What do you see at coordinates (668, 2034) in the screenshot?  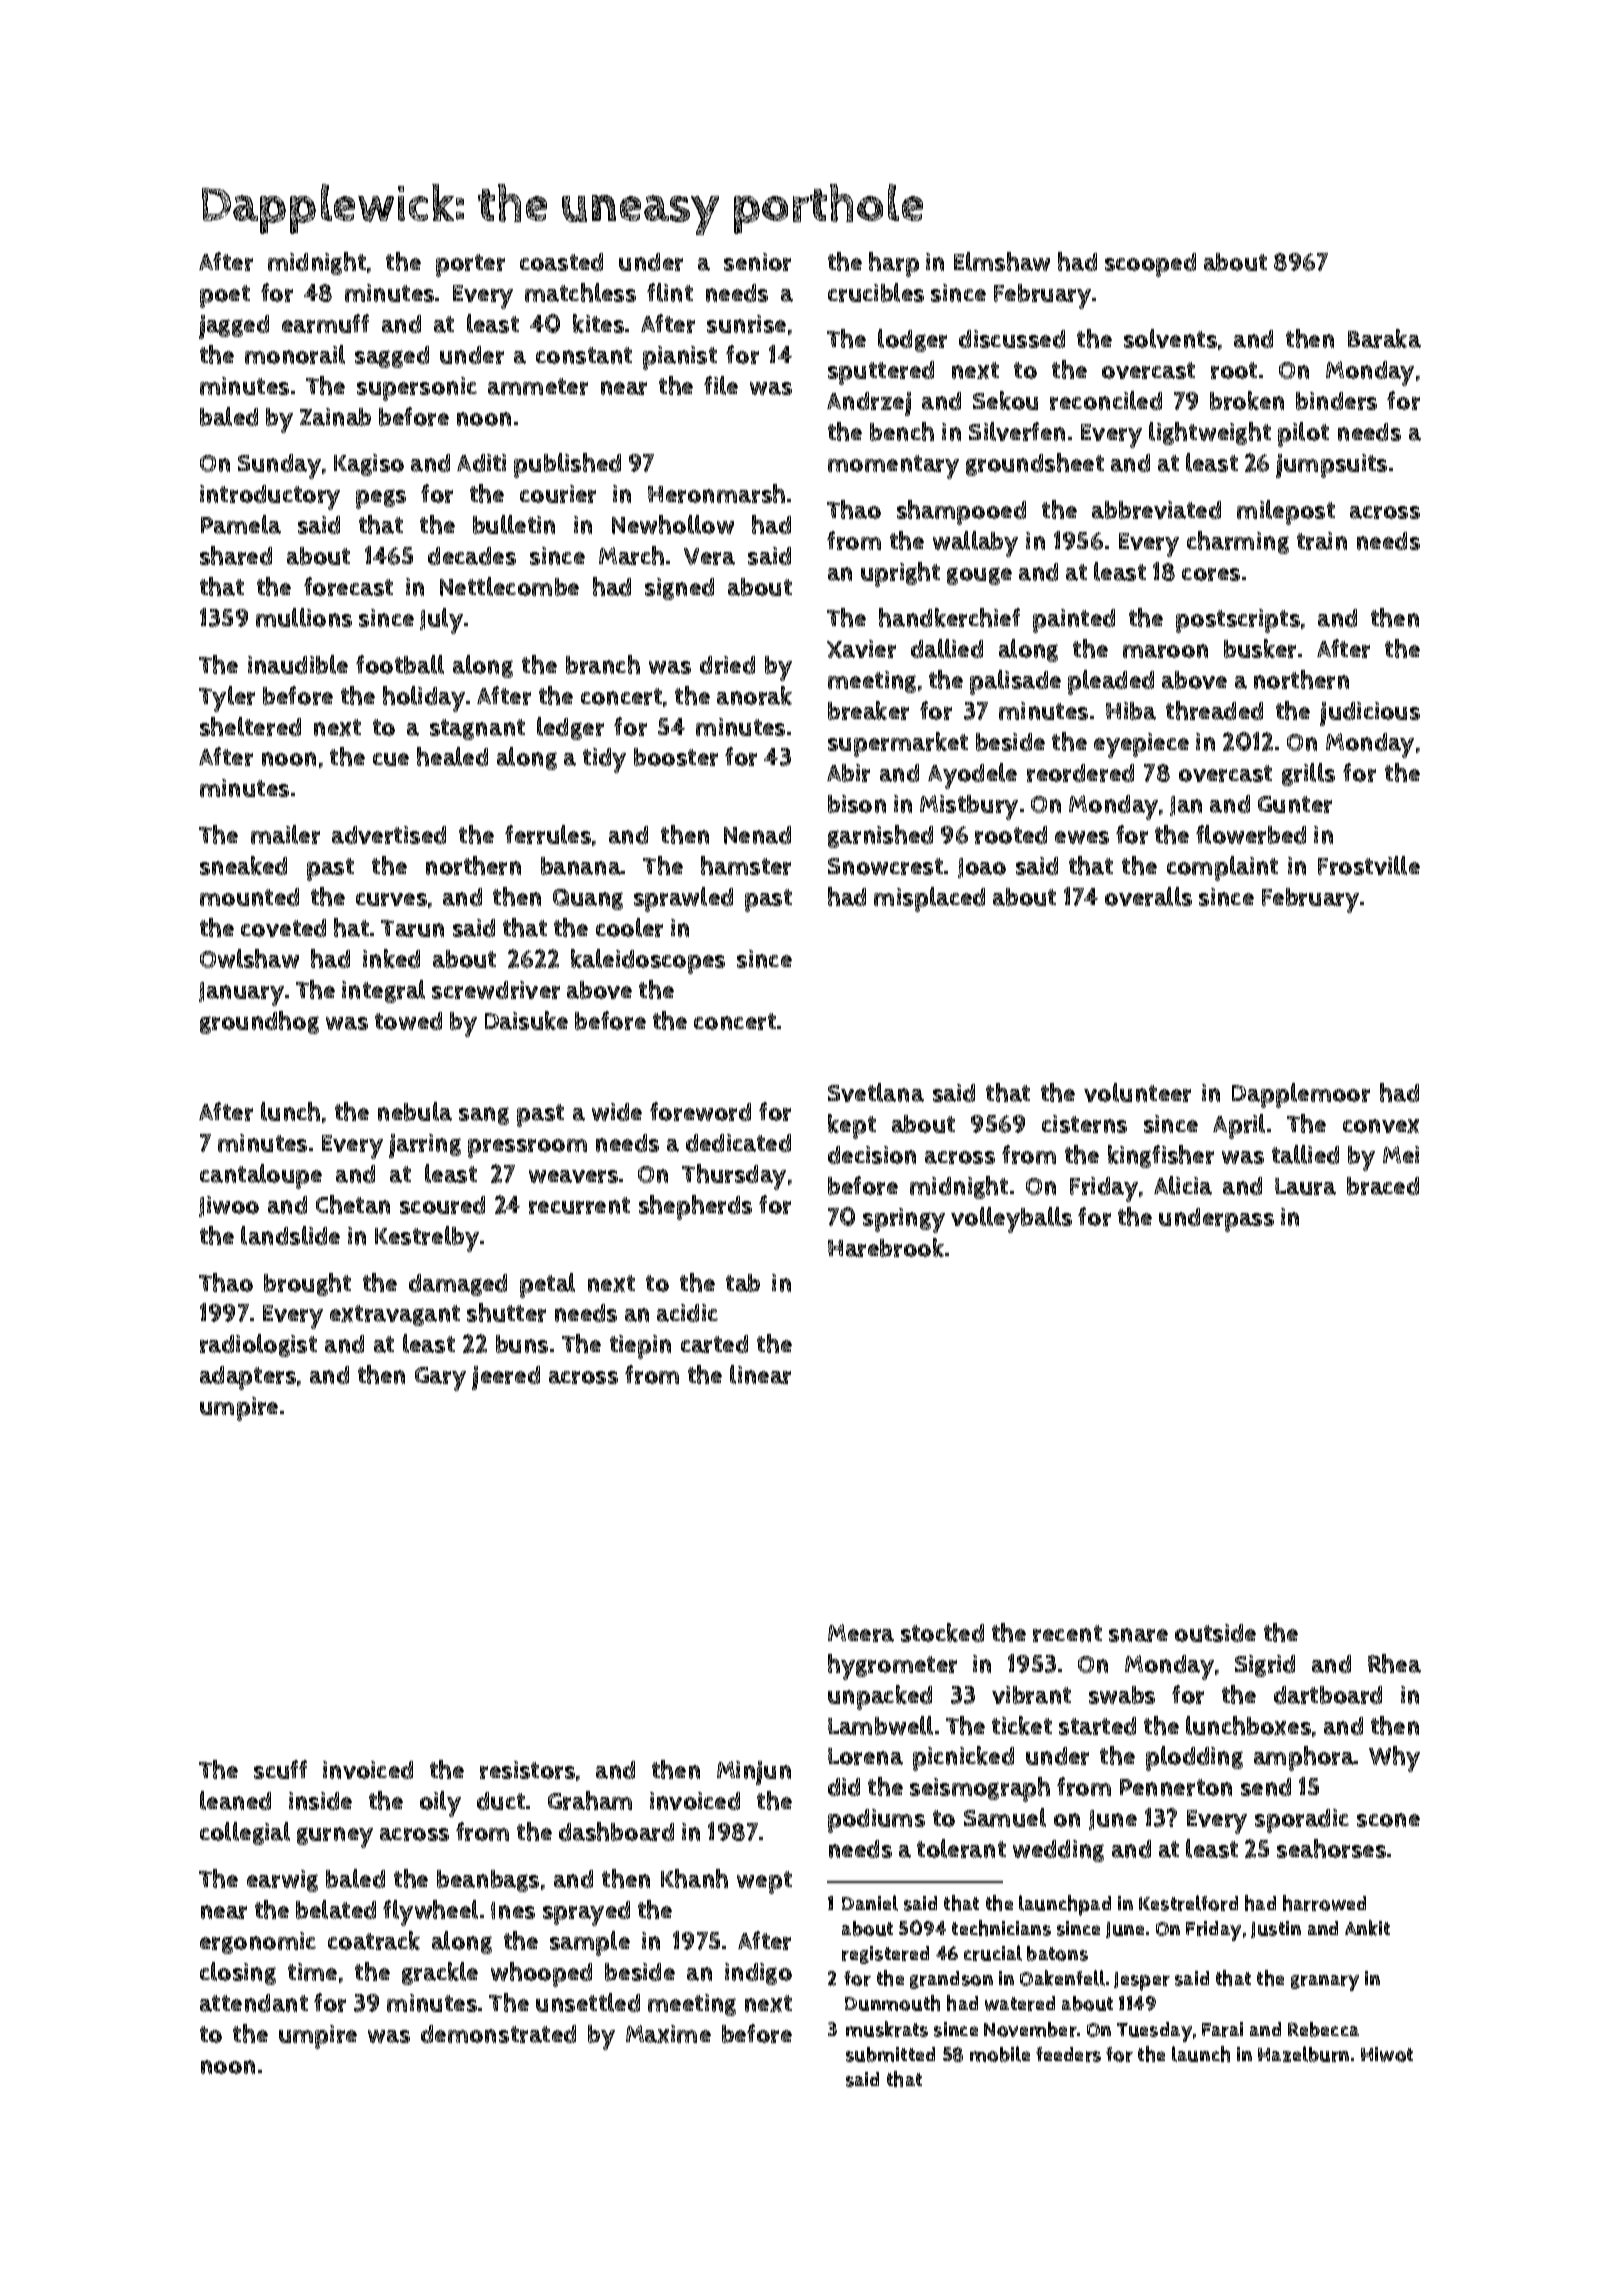 I see `Maxime` at bounding box center [668, 2034].
